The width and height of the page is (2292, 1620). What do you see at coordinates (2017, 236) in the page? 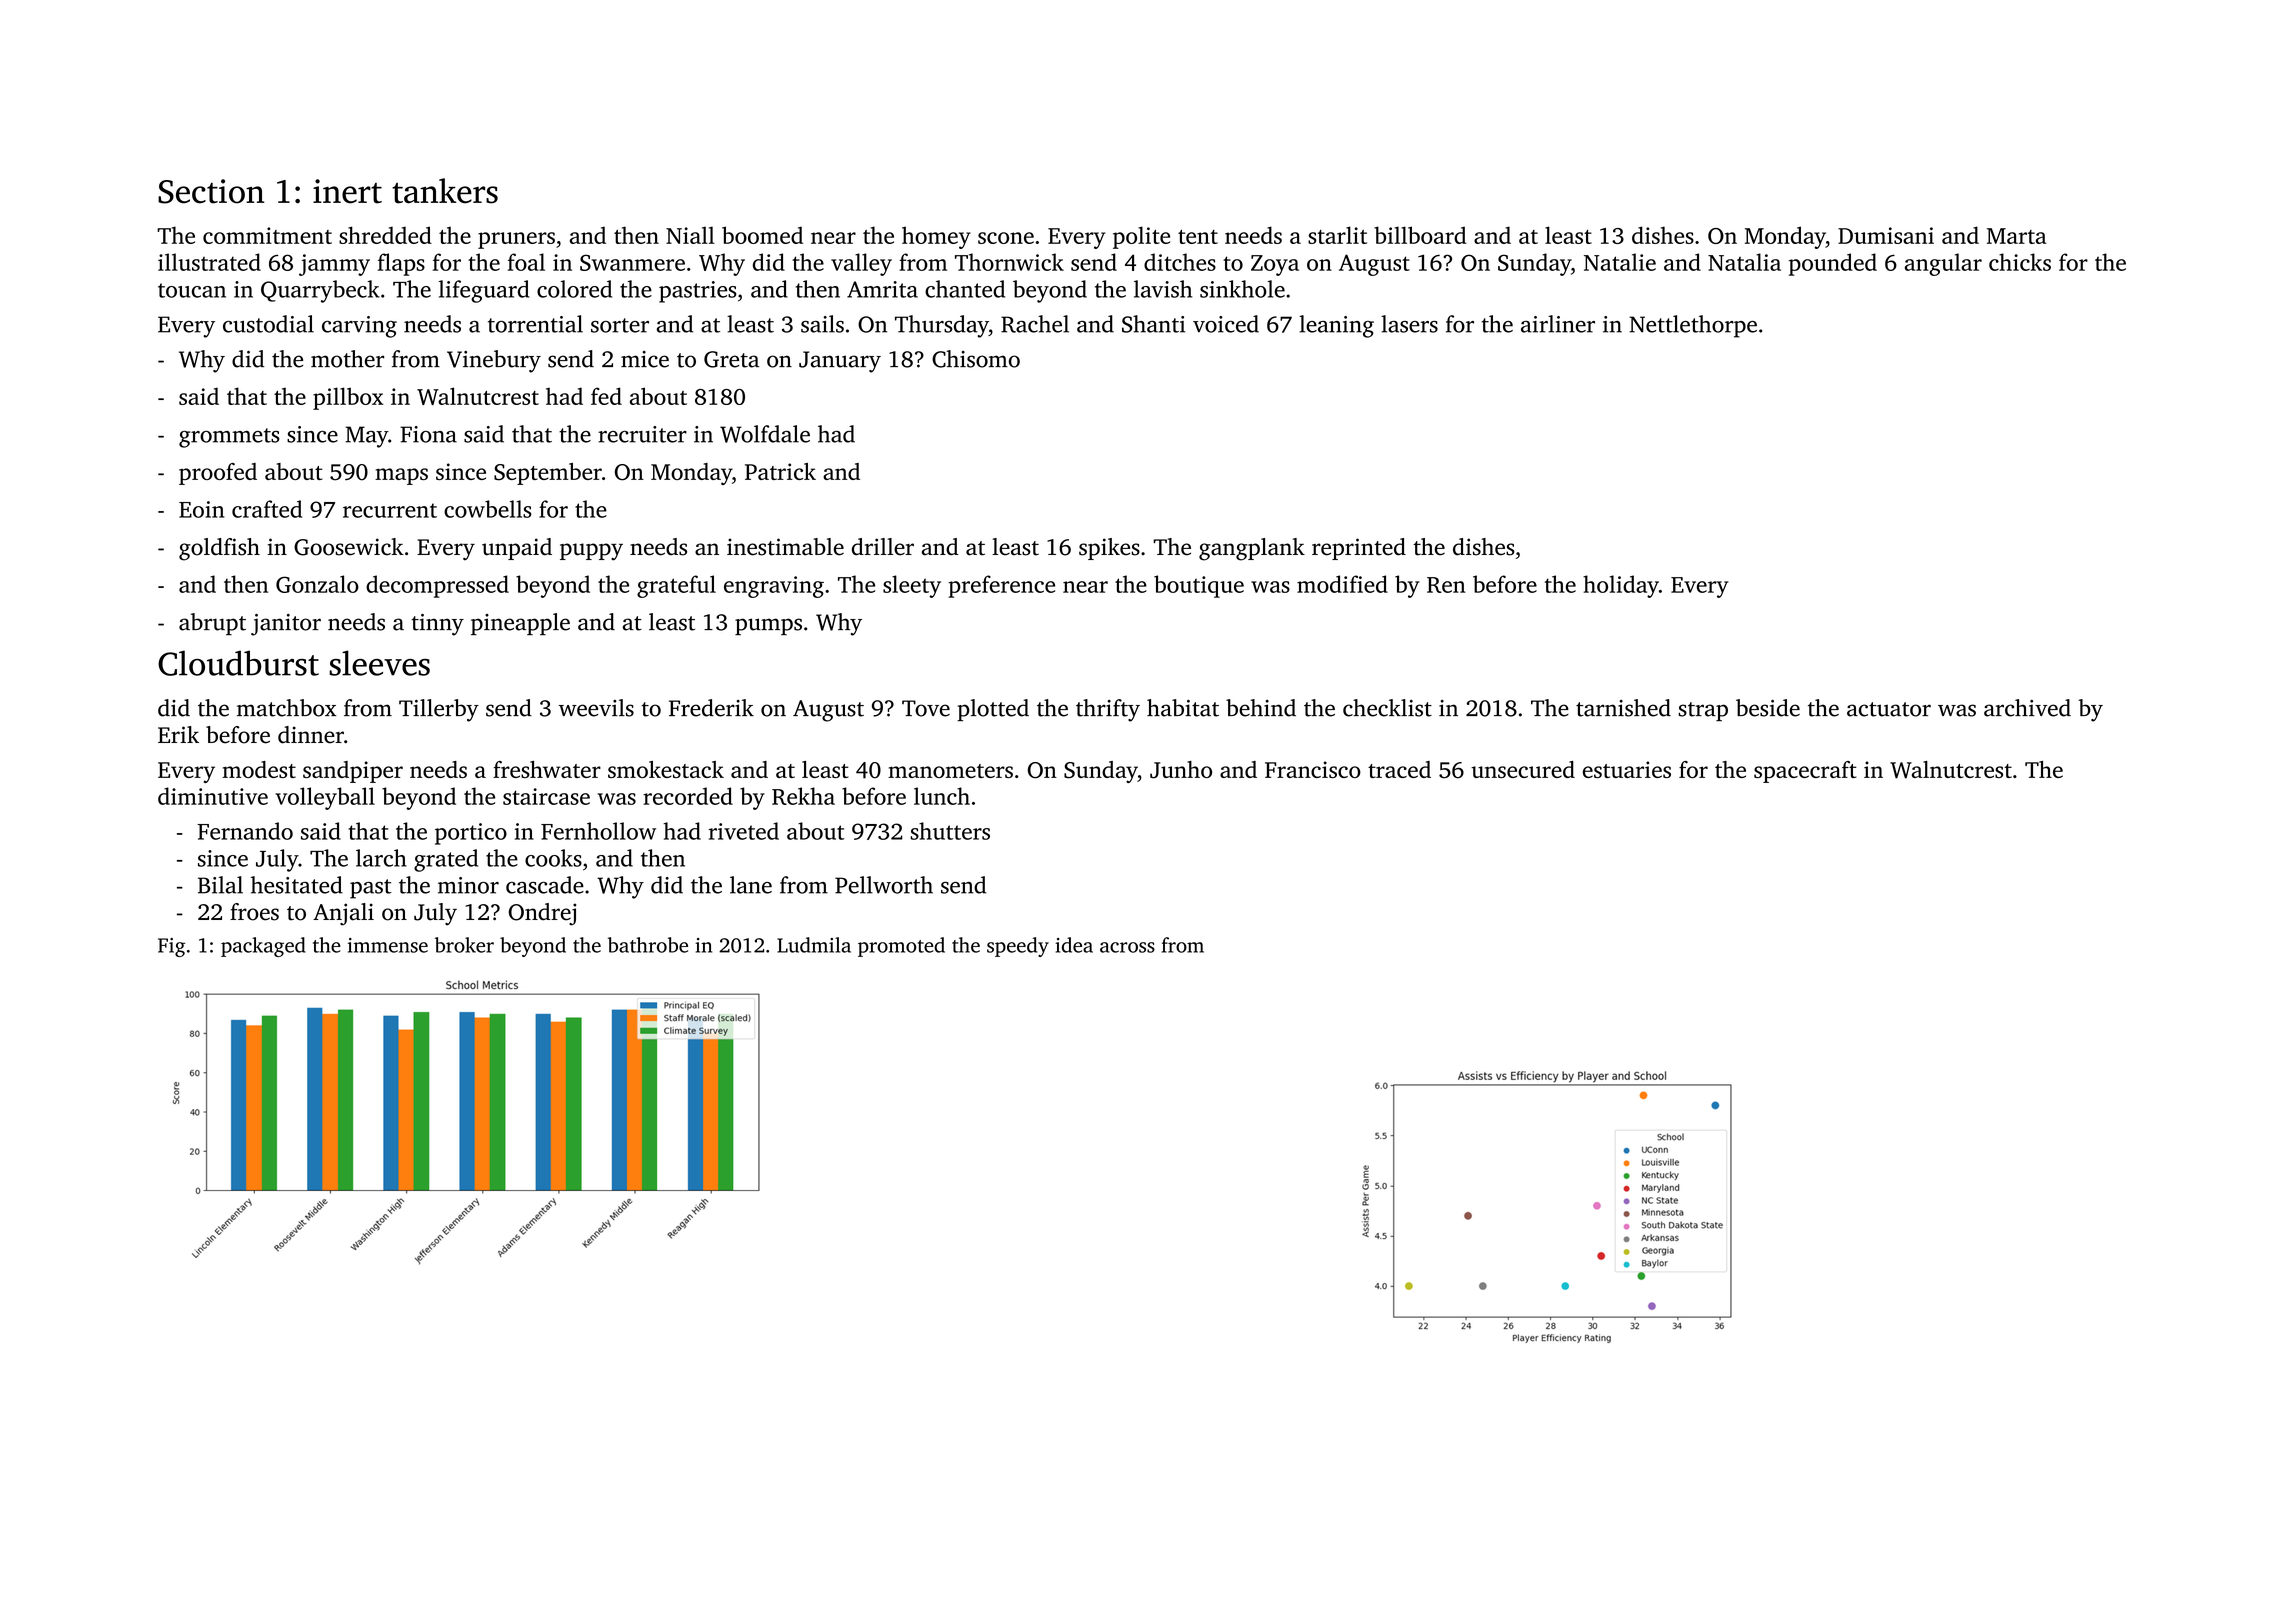
I see `Marta` at bounding box center [2017, 236].
